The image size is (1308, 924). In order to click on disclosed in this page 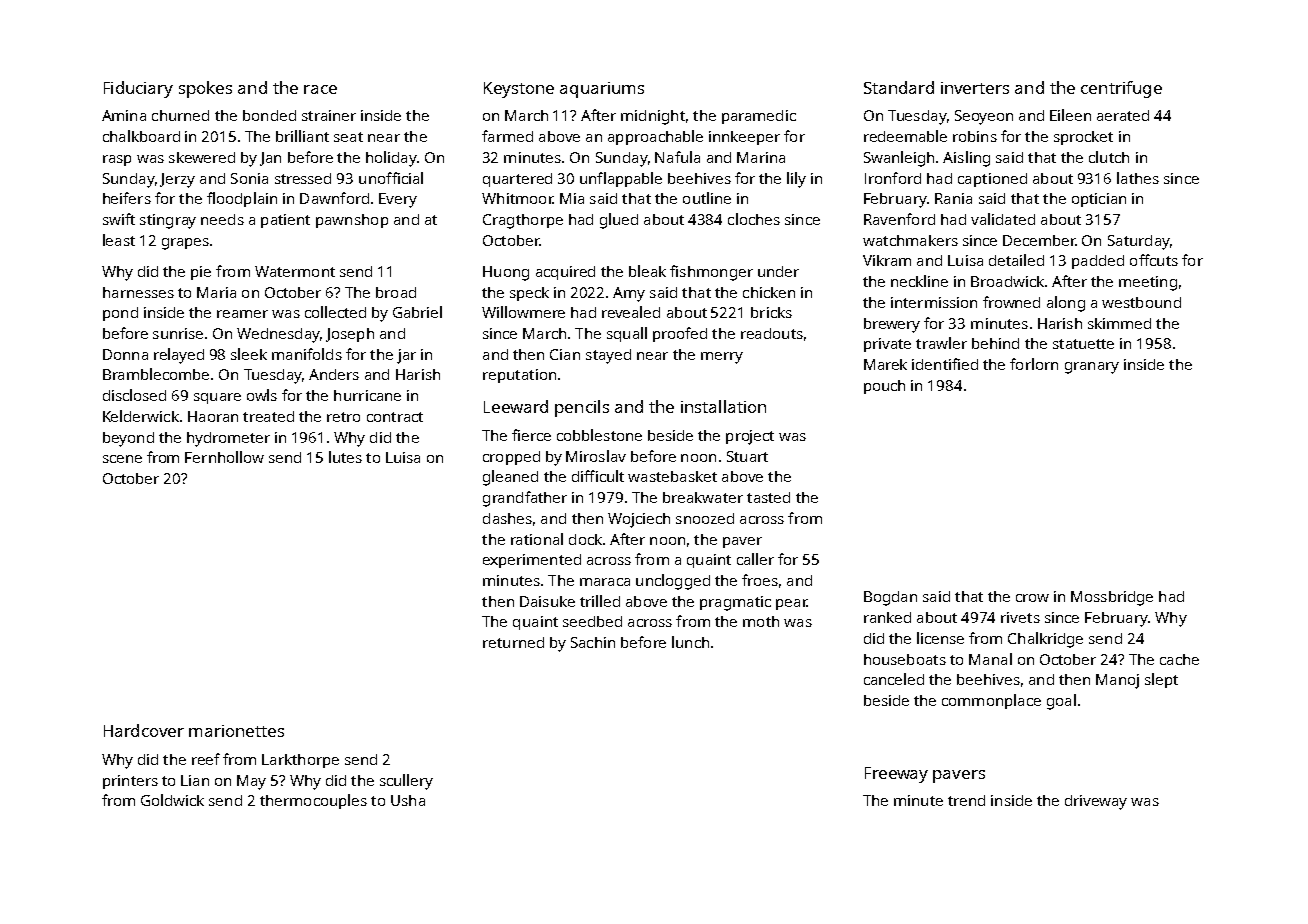, I will do `click(134, 395)`.
